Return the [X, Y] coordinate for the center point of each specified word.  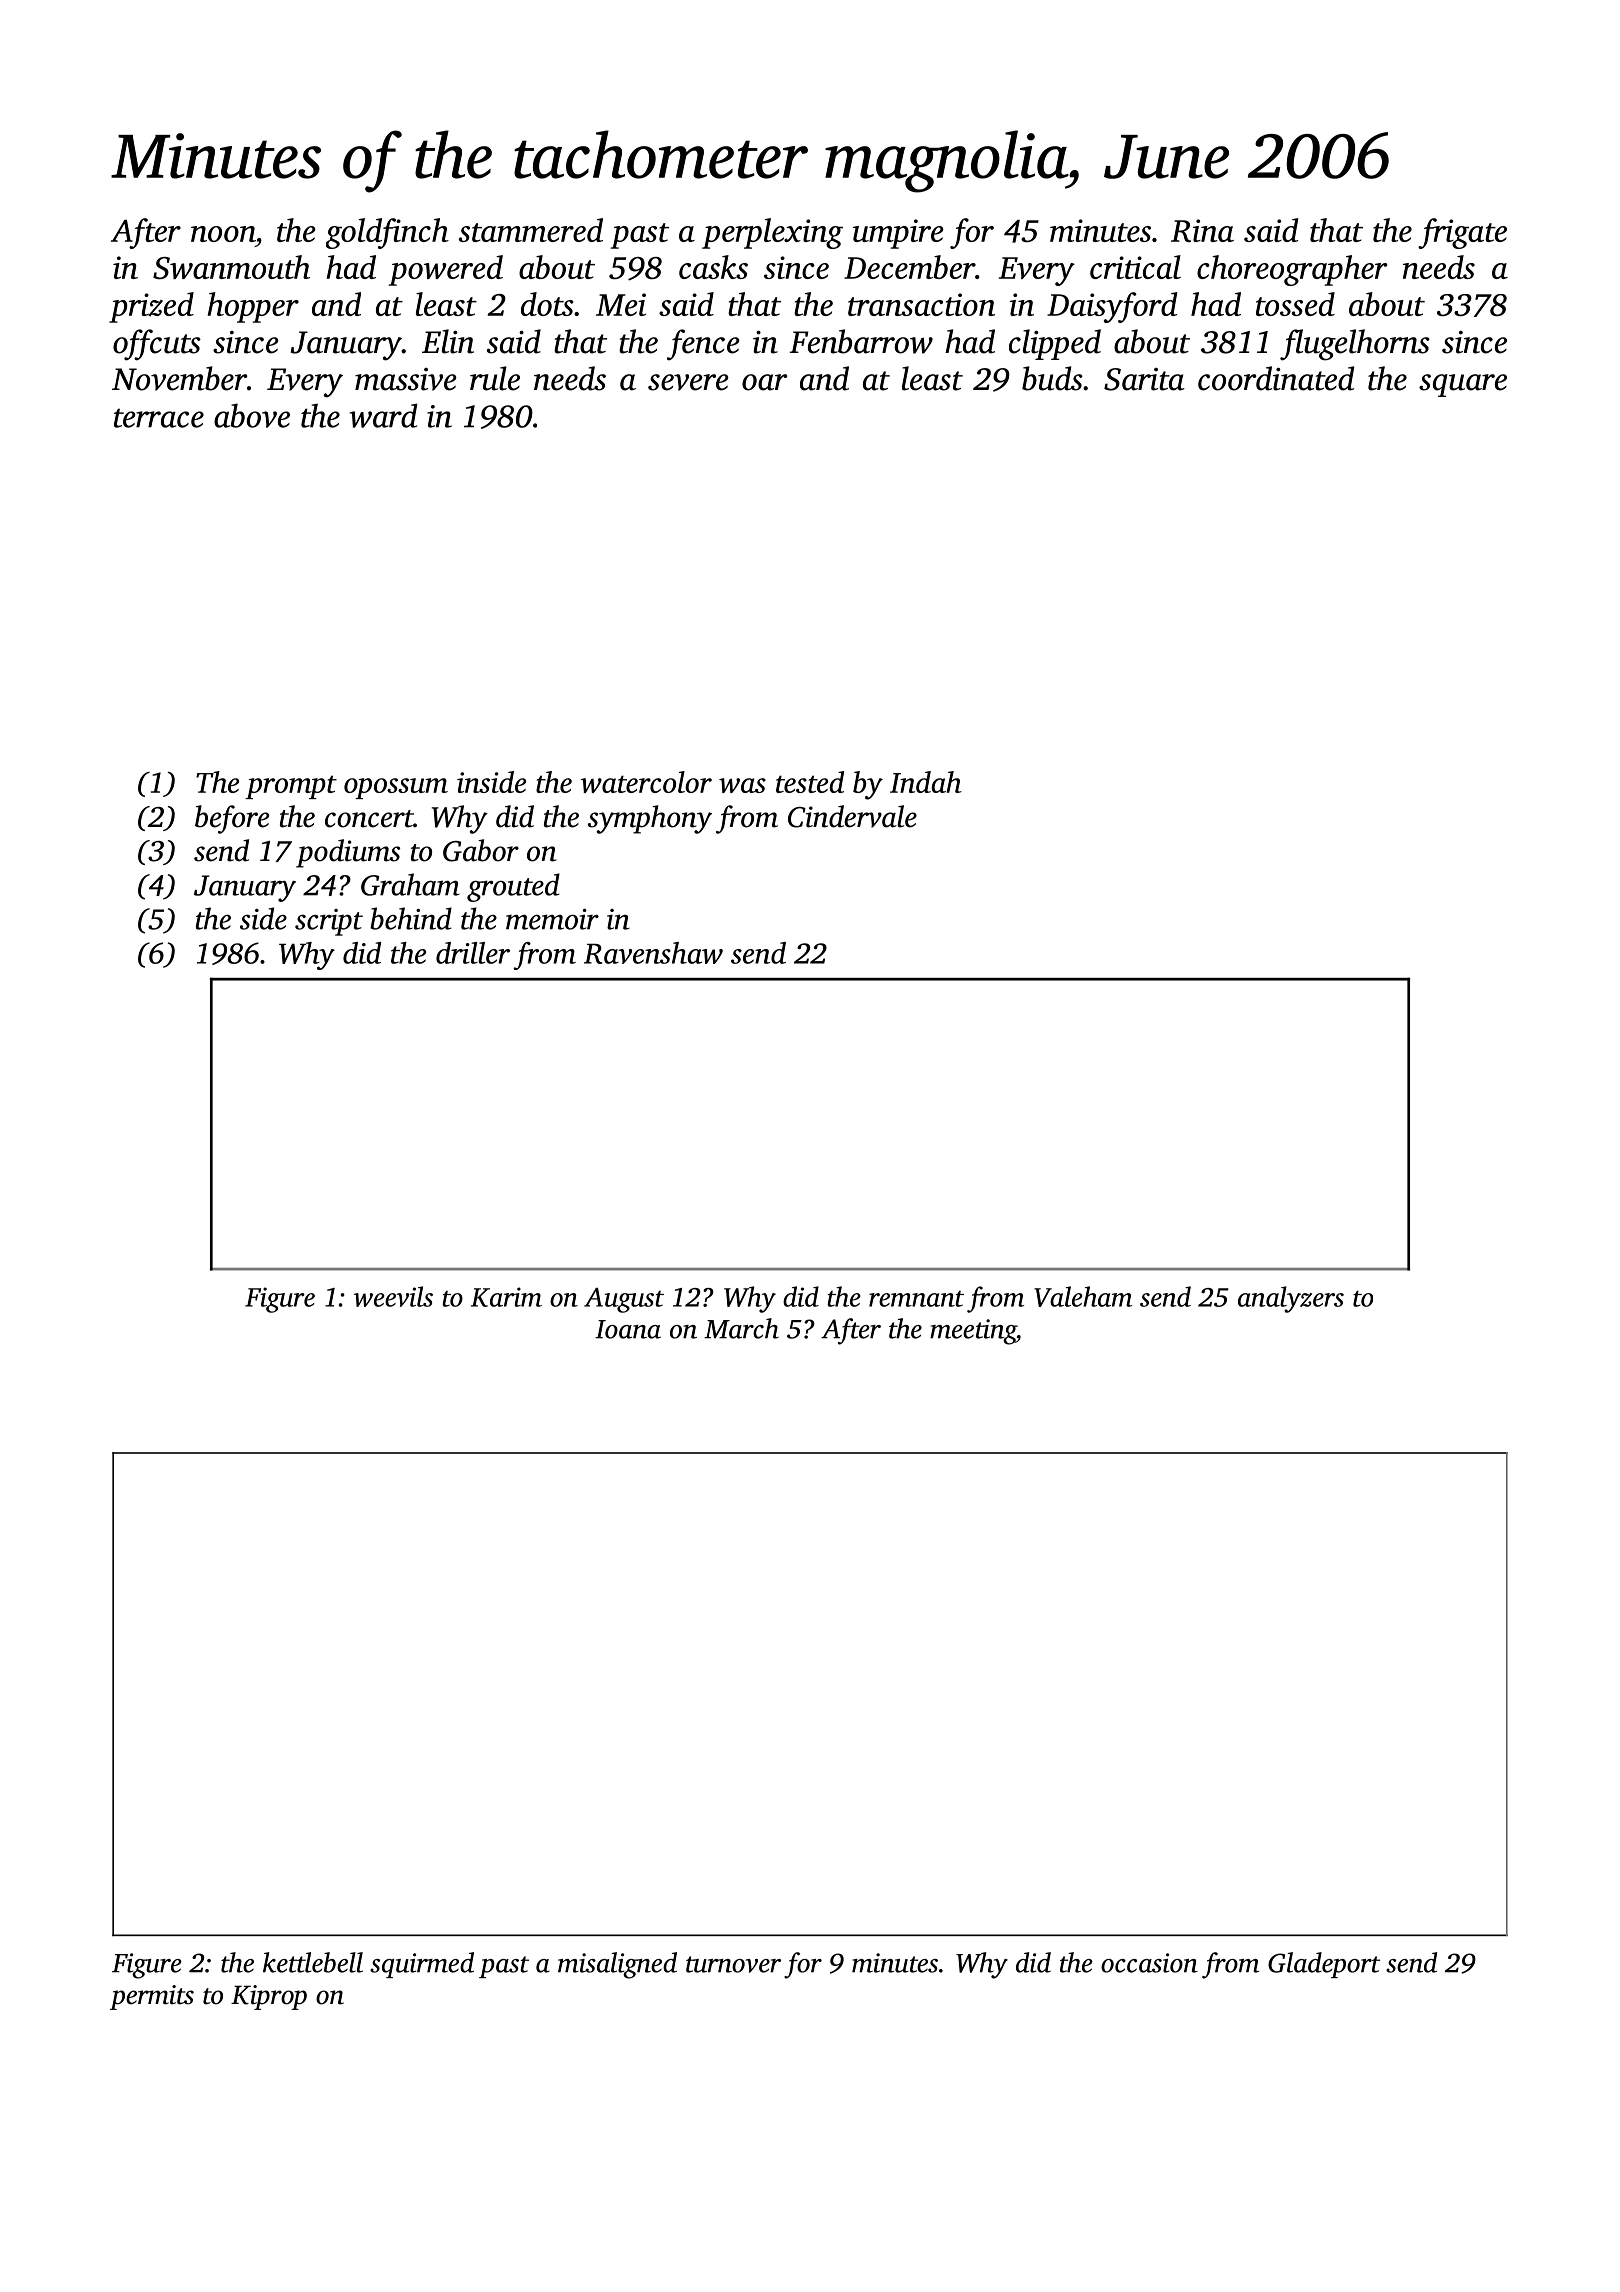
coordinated [1276, 378]
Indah [926, 782]
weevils [393, 1296]
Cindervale [852, 816]
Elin [448, 341]
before [232, 819]
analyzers [1291, 1299]
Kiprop [269, 1997]
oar [765, 382]
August [624, 1300]
